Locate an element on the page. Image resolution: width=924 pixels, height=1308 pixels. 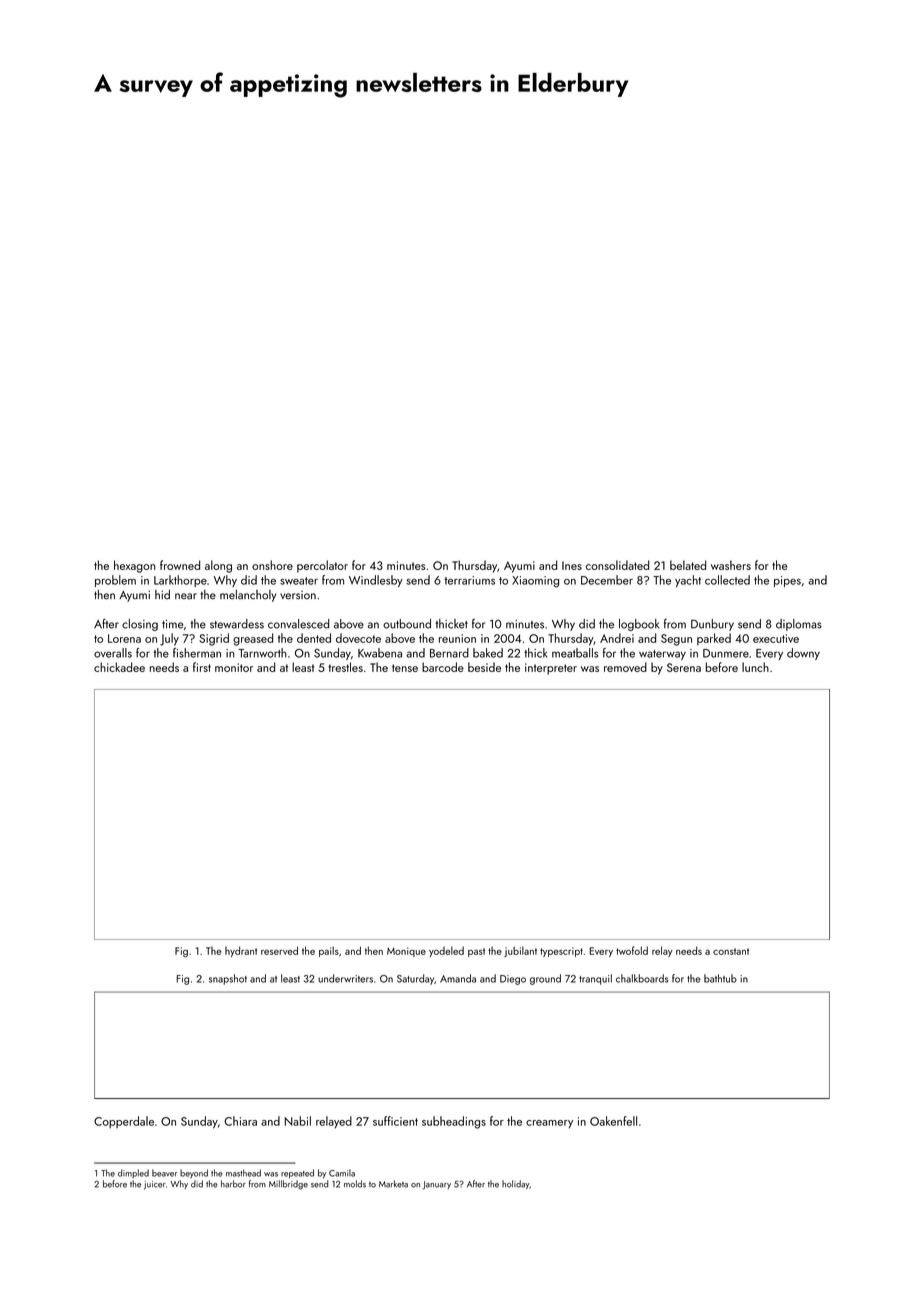
monitor is located at coordinates (234, 667).
